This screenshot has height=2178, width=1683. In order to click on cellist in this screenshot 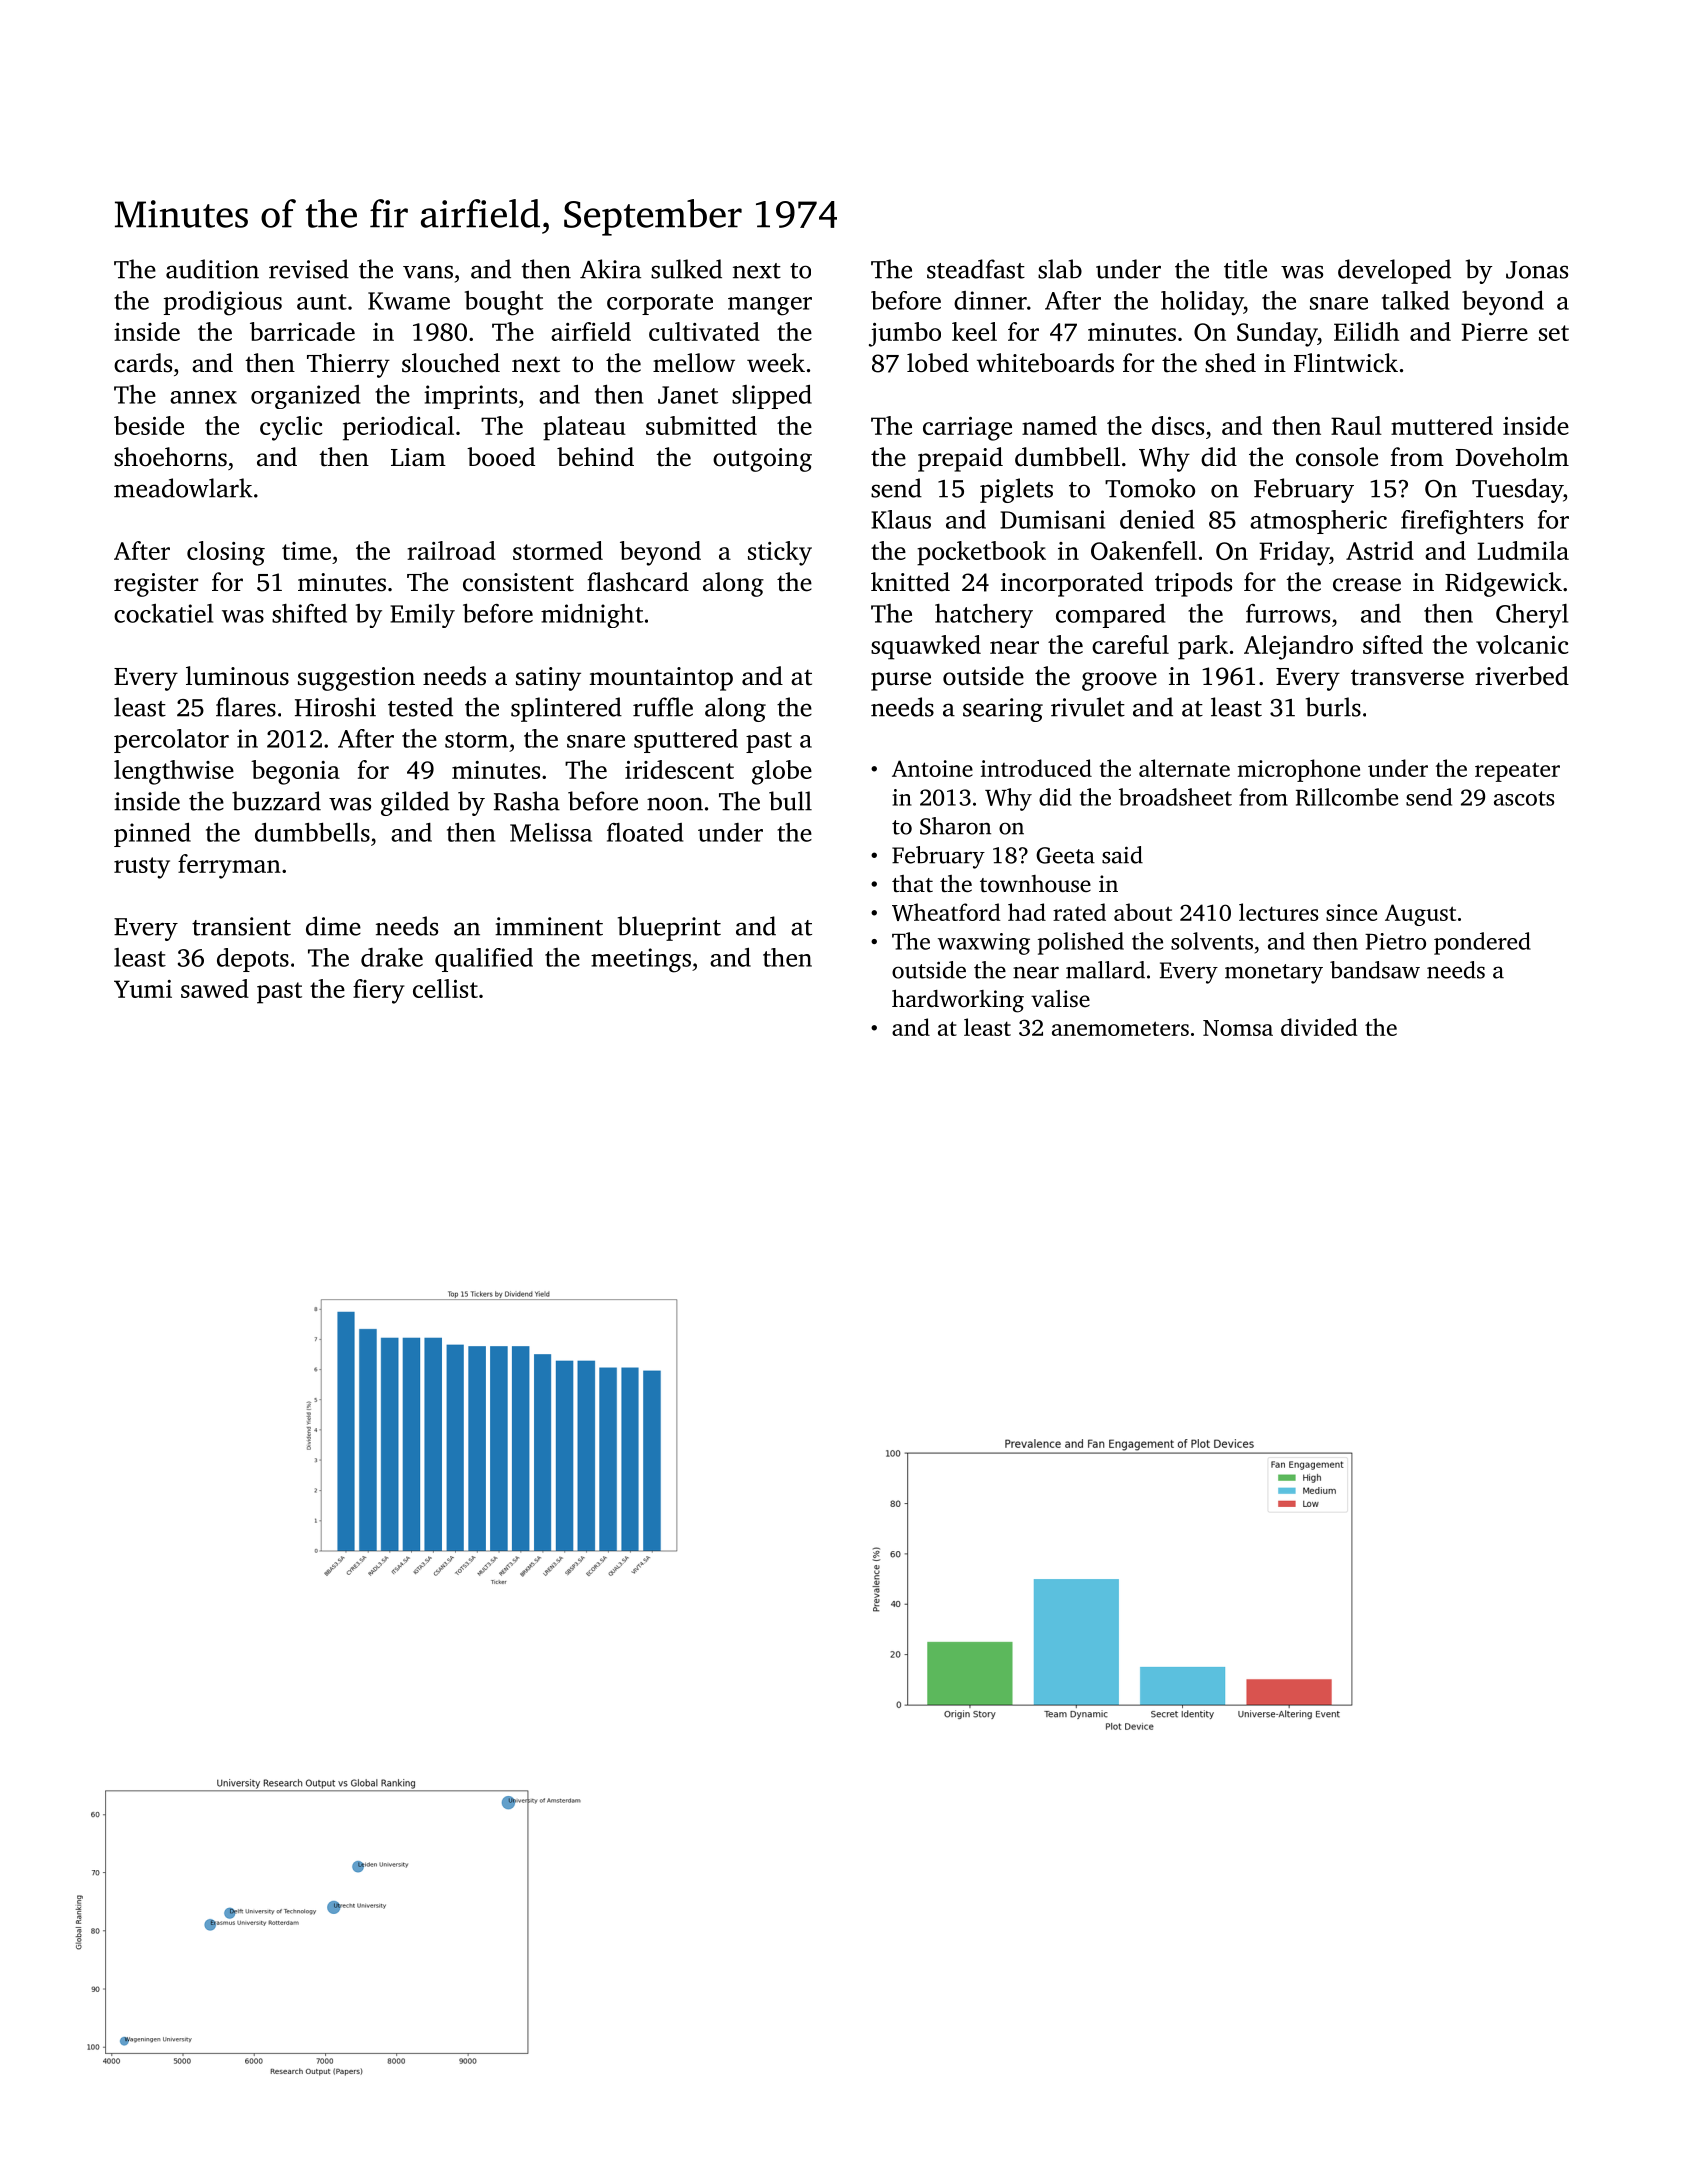, I will do `click(445, 988)`.
